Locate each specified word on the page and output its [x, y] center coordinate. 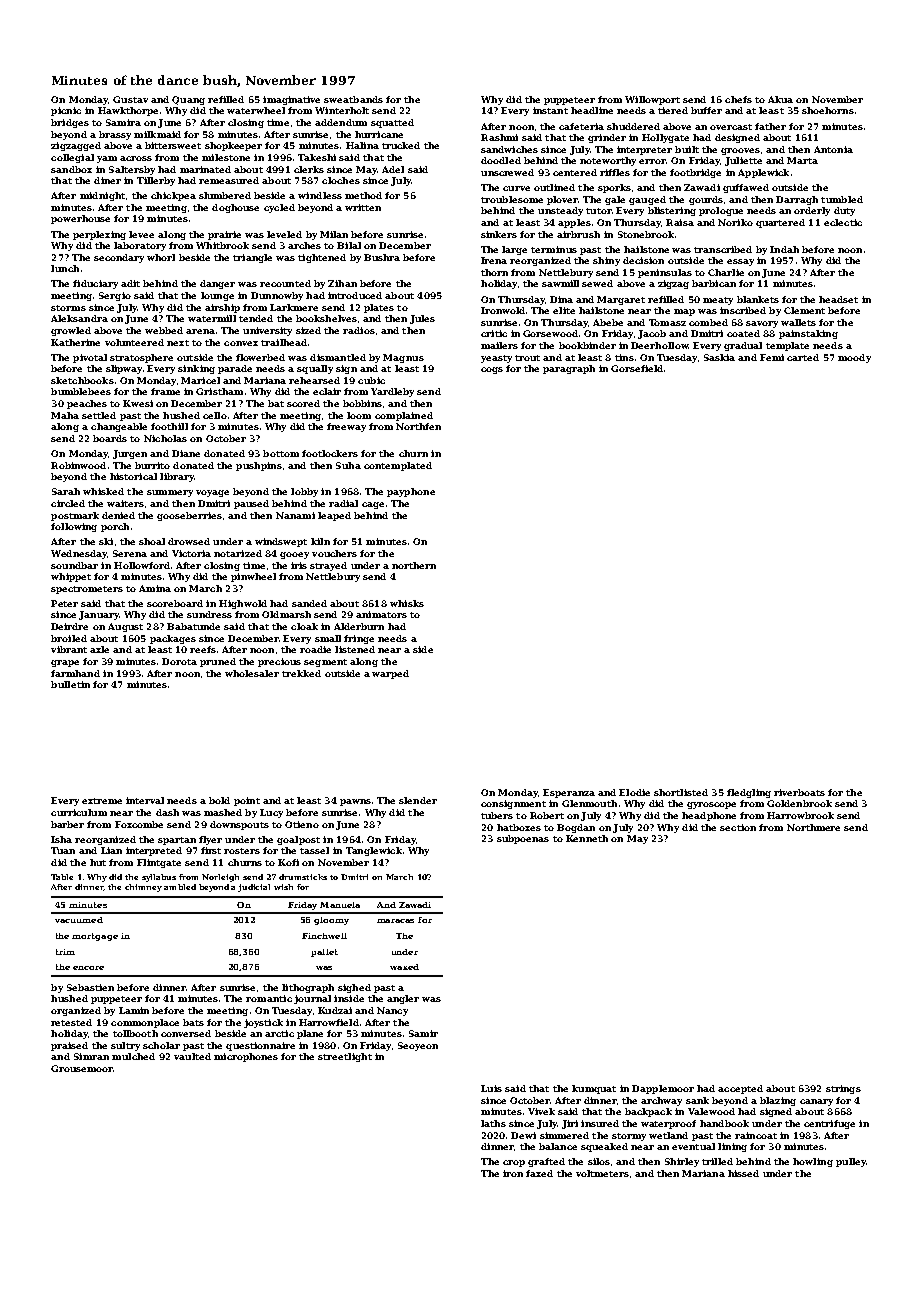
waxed [404, 967]
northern [414, 565]
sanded [309, 603]
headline [592, 110]
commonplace [145, 1023]
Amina [155, 588]
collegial [72, 158]
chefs [738, 99]
